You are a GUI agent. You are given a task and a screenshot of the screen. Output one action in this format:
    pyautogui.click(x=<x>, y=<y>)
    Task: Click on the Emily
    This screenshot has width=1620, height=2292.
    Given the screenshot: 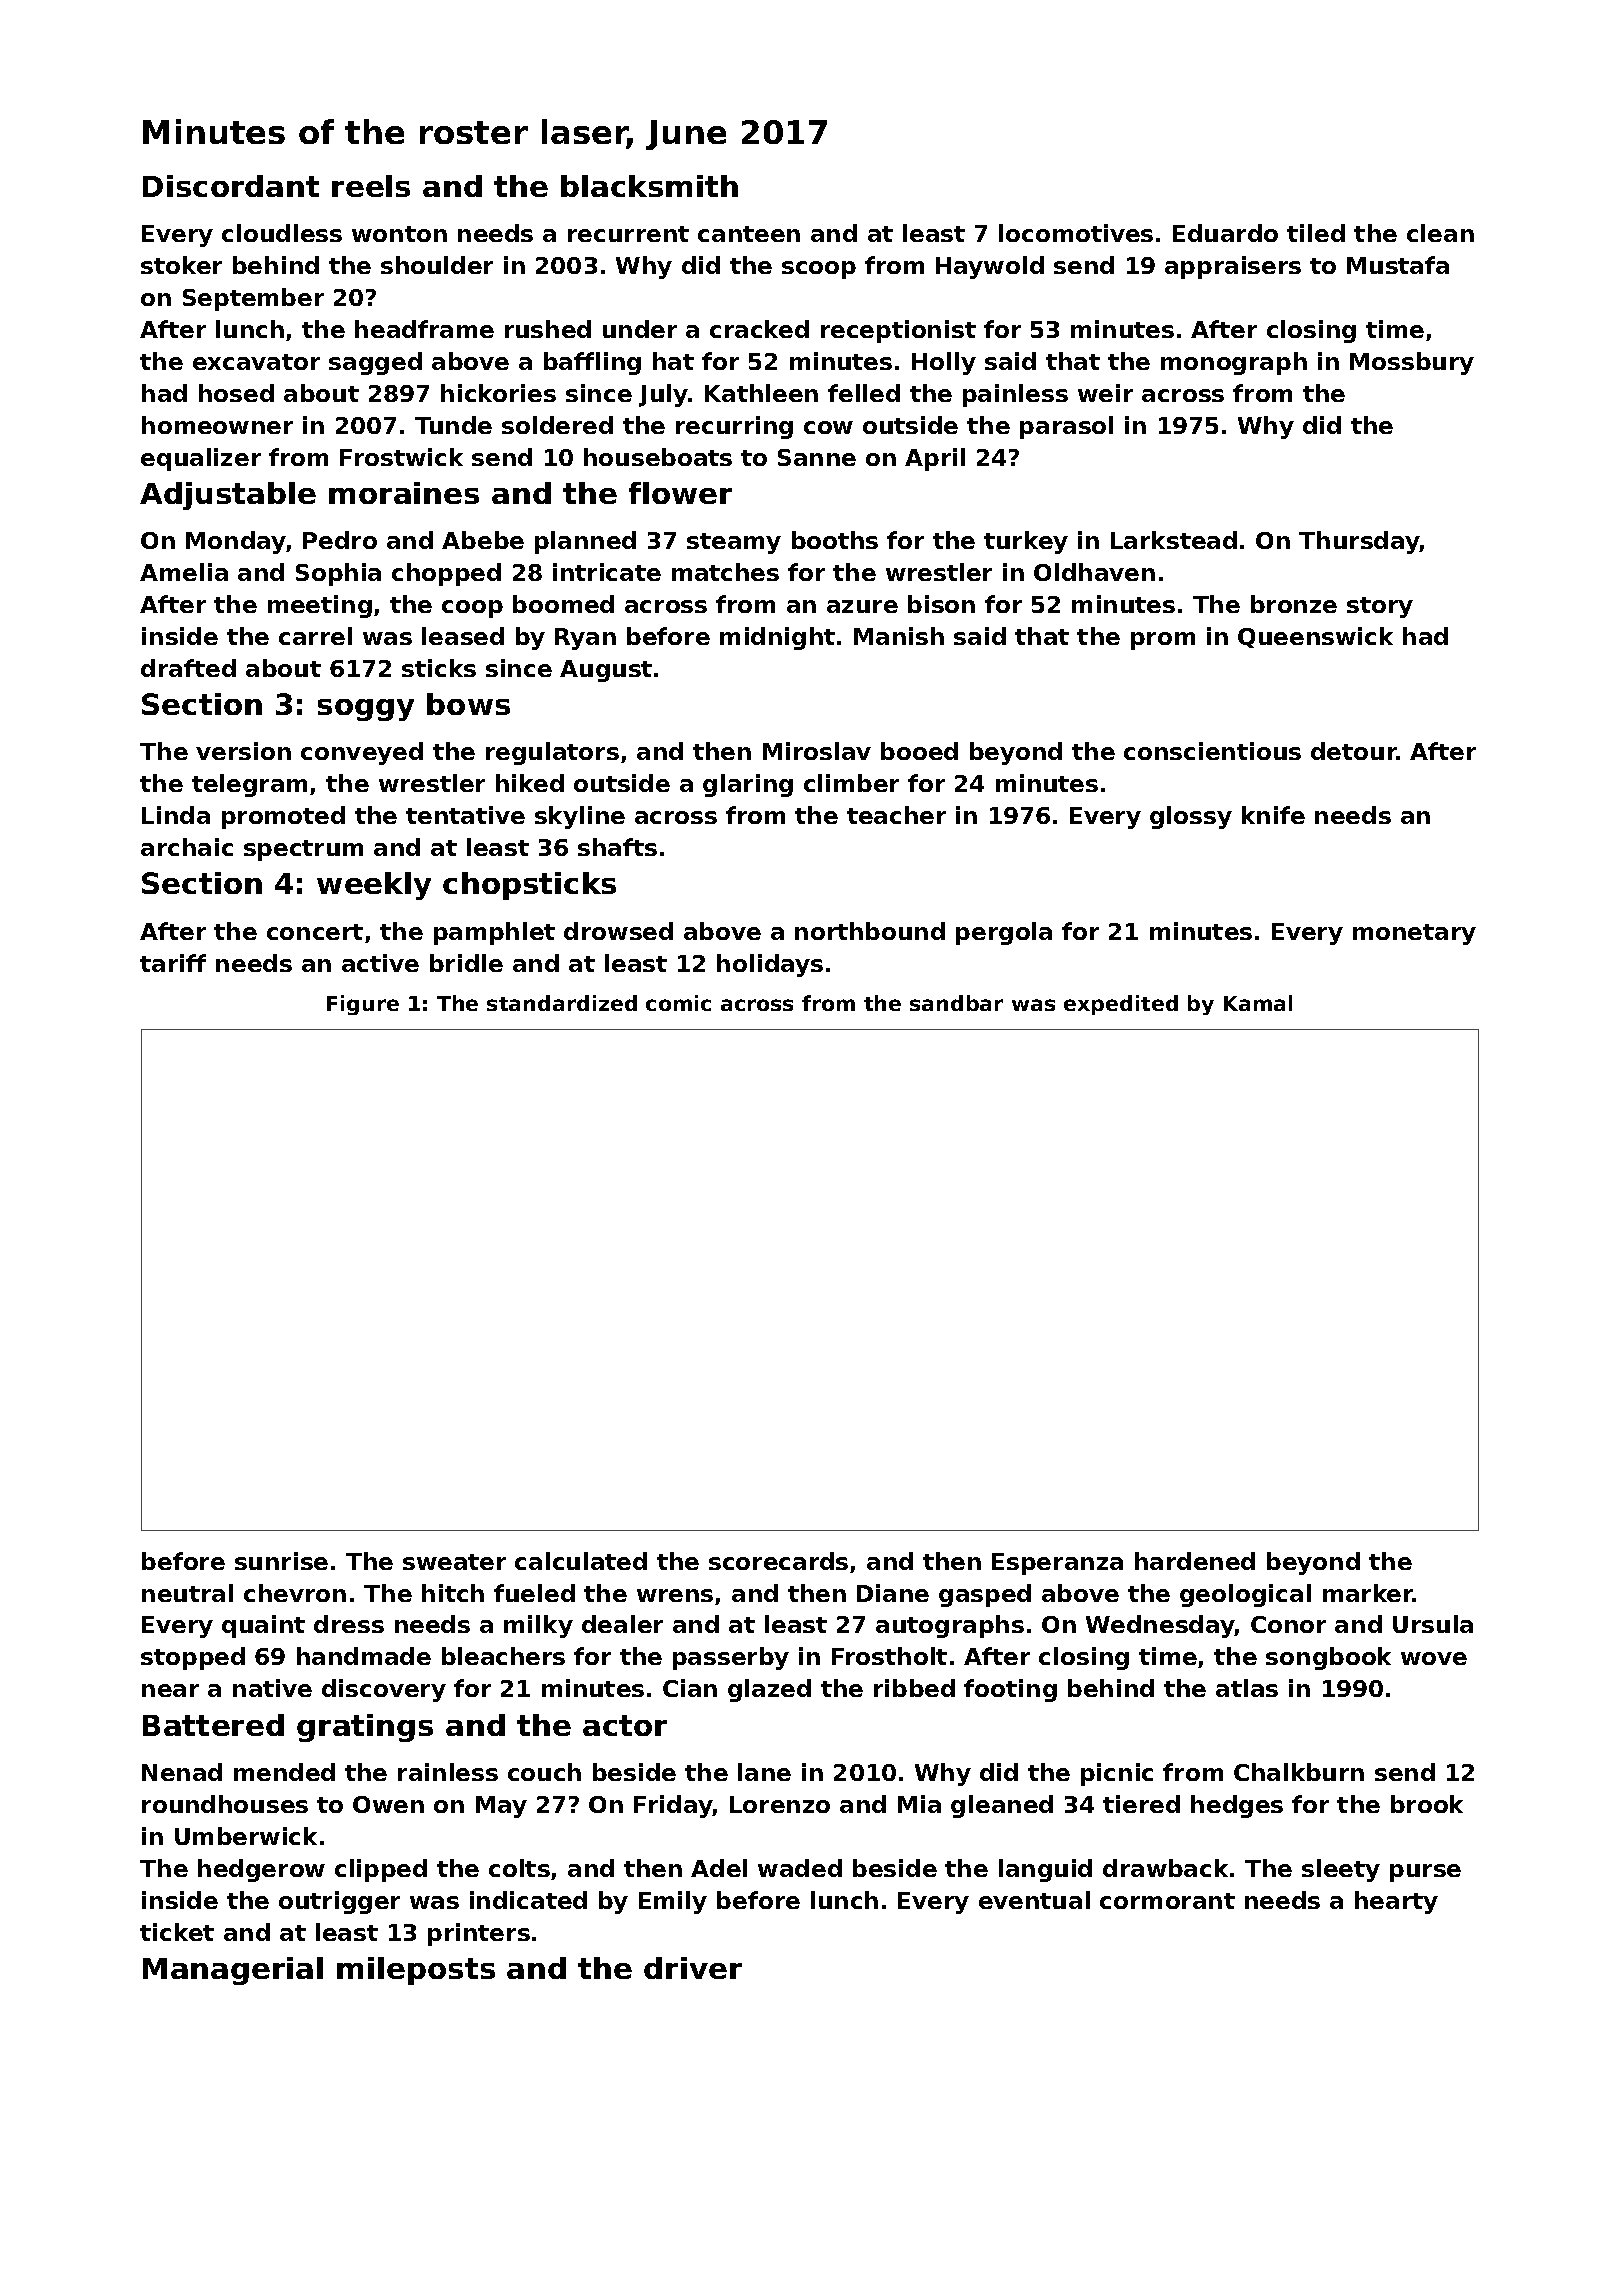 What is the action you would take?
    pyautogui.click(x=673, y=1902)
